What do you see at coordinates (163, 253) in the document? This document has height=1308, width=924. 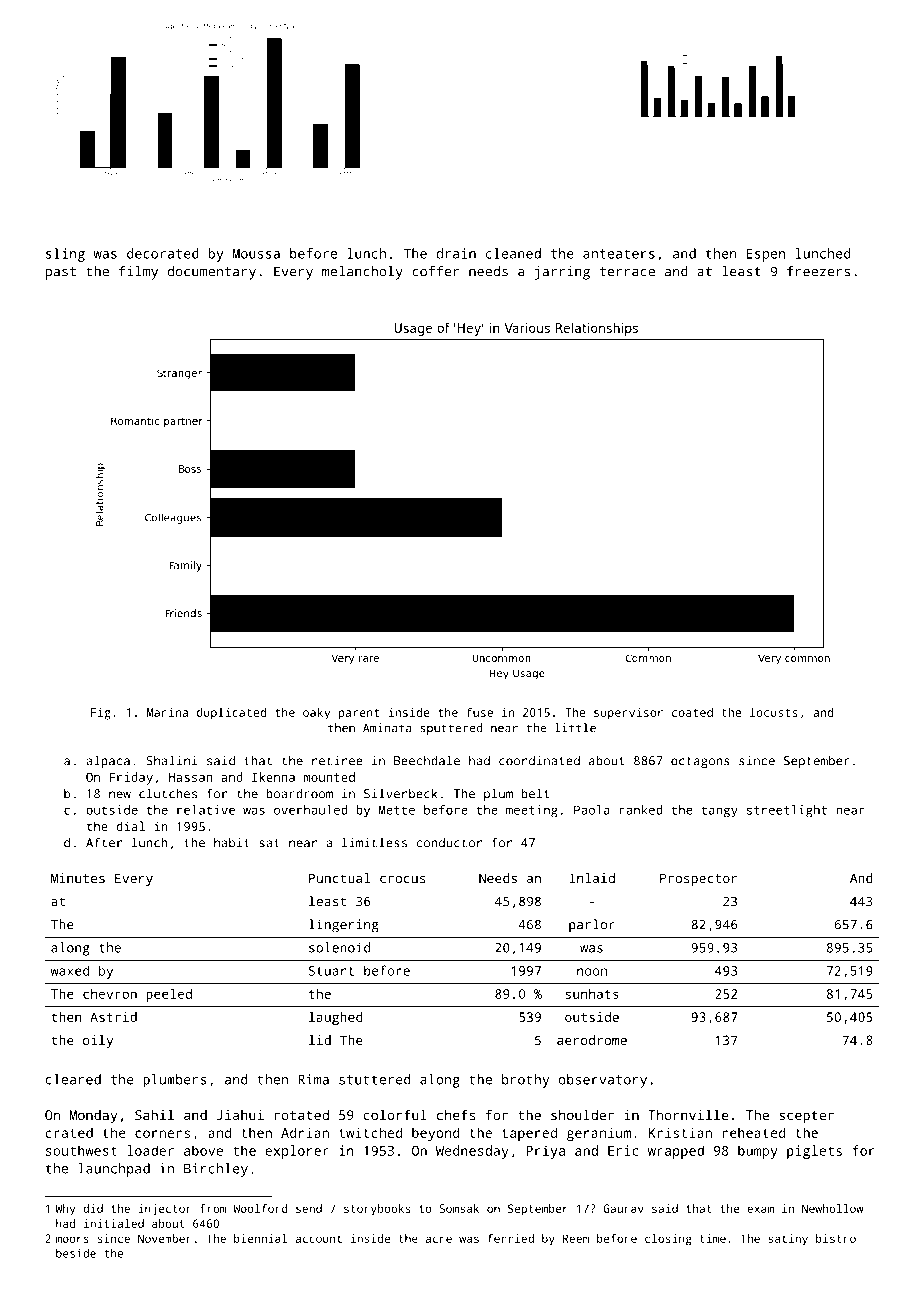 I see `decorated` at bounding box center [163, 253].
